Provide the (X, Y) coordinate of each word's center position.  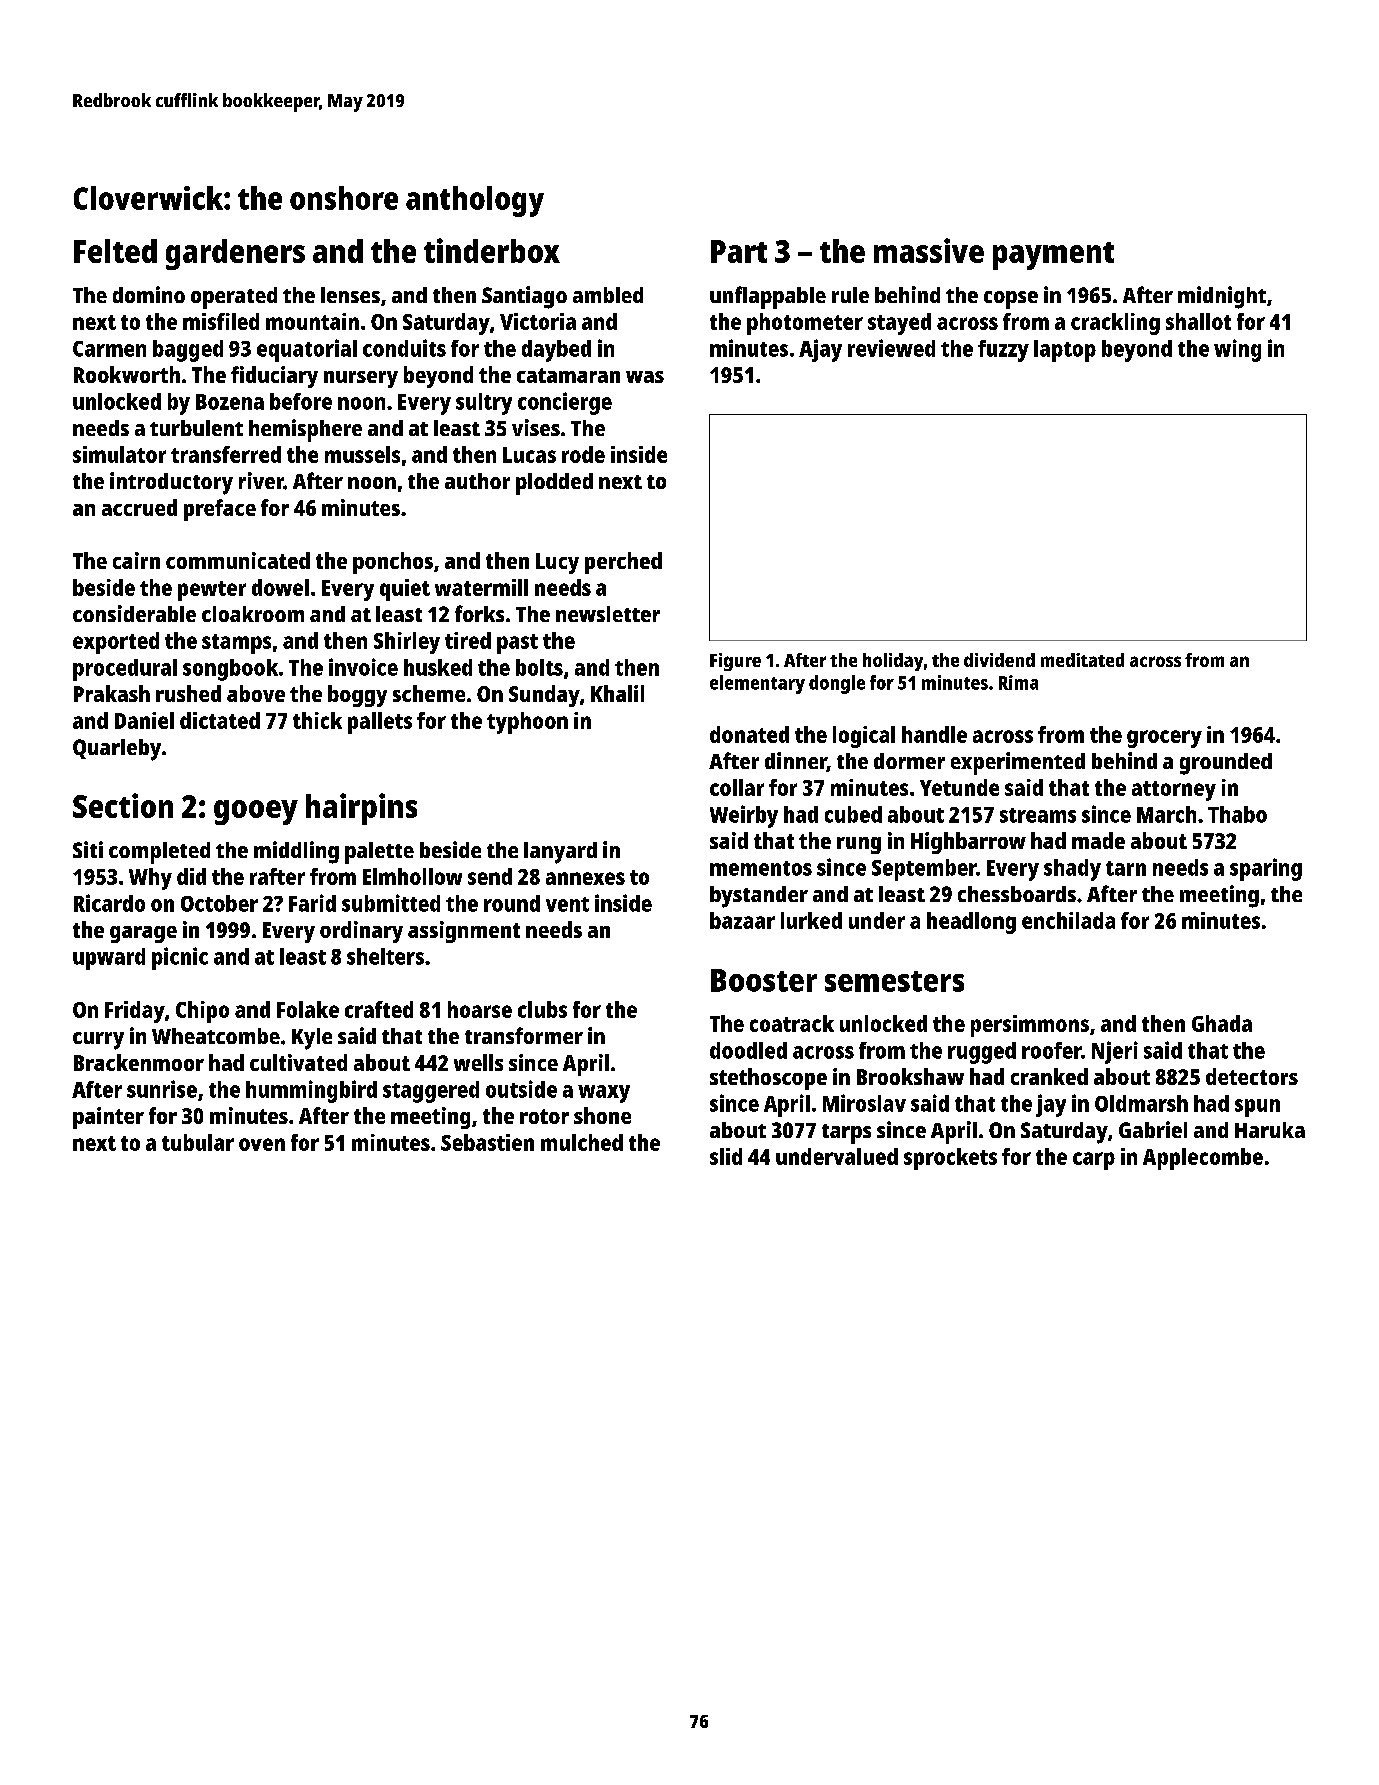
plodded (554, 484)
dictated (220, 720)
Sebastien (487, 1142)
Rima (1018, 682)
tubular (198, 1142)
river (261, 480)
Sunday (544, 696)
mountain (312, 321)
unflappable (768, 297)
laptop (1065, 351)
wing (1237, 350)
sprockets (950, 1159)
